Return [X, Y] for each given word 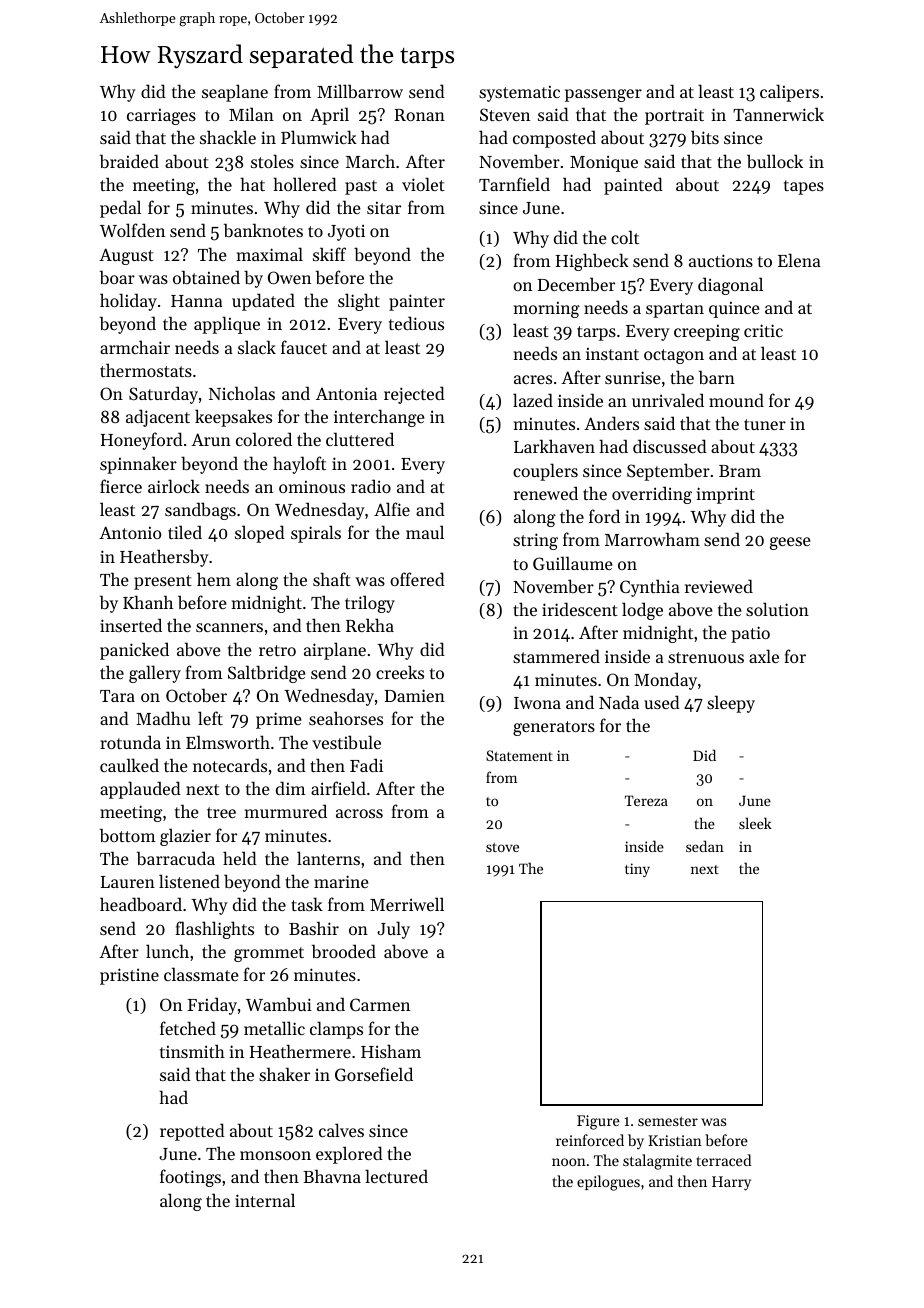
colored [264, 439]
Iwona [537, 703]
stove [502, 847]
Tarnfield [514, 184]
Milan [251, 114]
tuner [765, 424]
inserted [131, 625]
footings [190, 1178]
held [240, 858]
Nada [619, 702]
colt [625, 237]
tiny [637, 870]
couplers [545, 472]
